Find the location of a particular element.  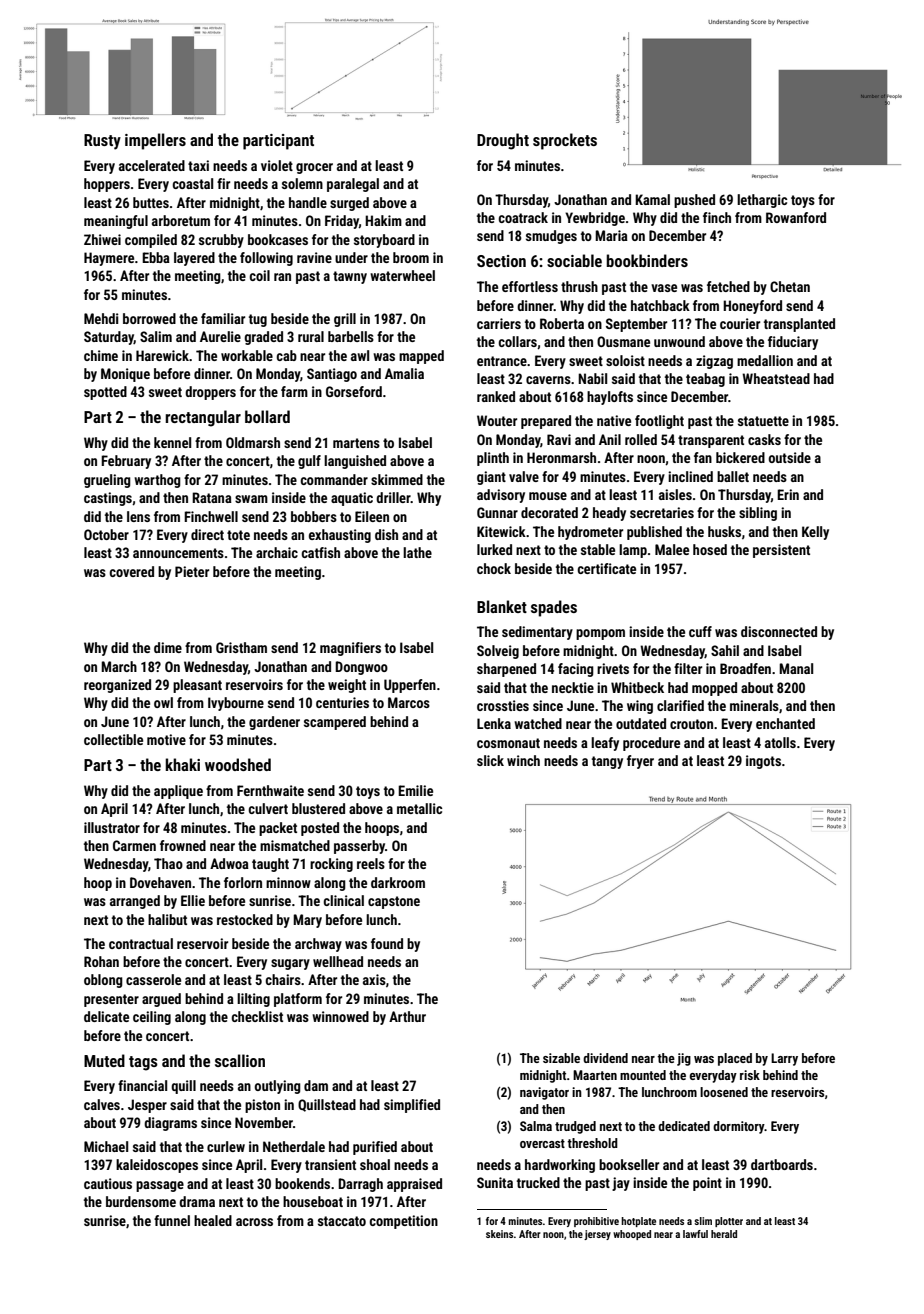

Rusty is located at coordinates (102, 142).
